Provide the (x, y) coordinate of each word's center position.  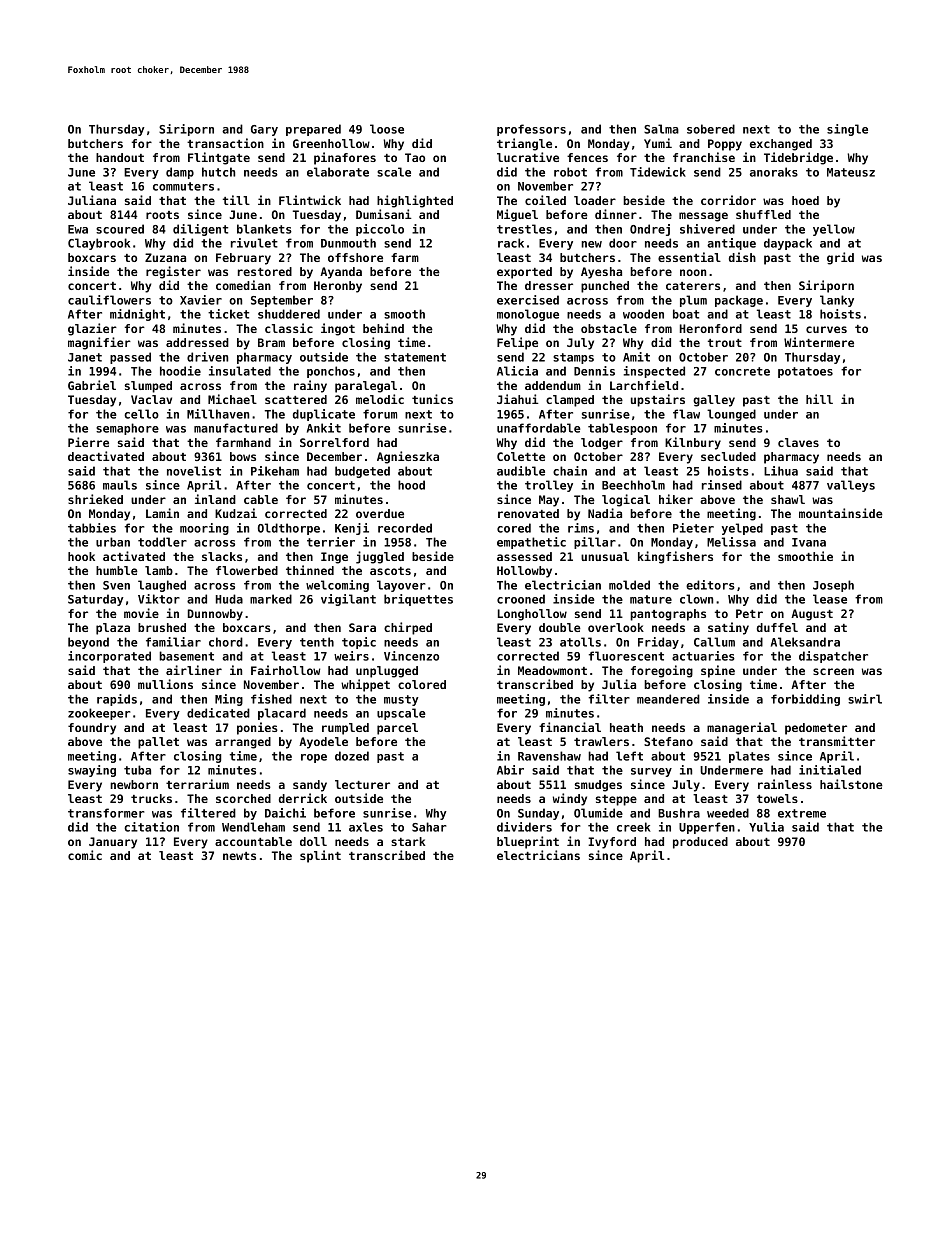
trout (725, 343)
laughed (162, 586)
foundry (92, 729)
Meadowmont (552, 670)
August (812, 615)
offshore (355, 257)
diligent (200, 230)
